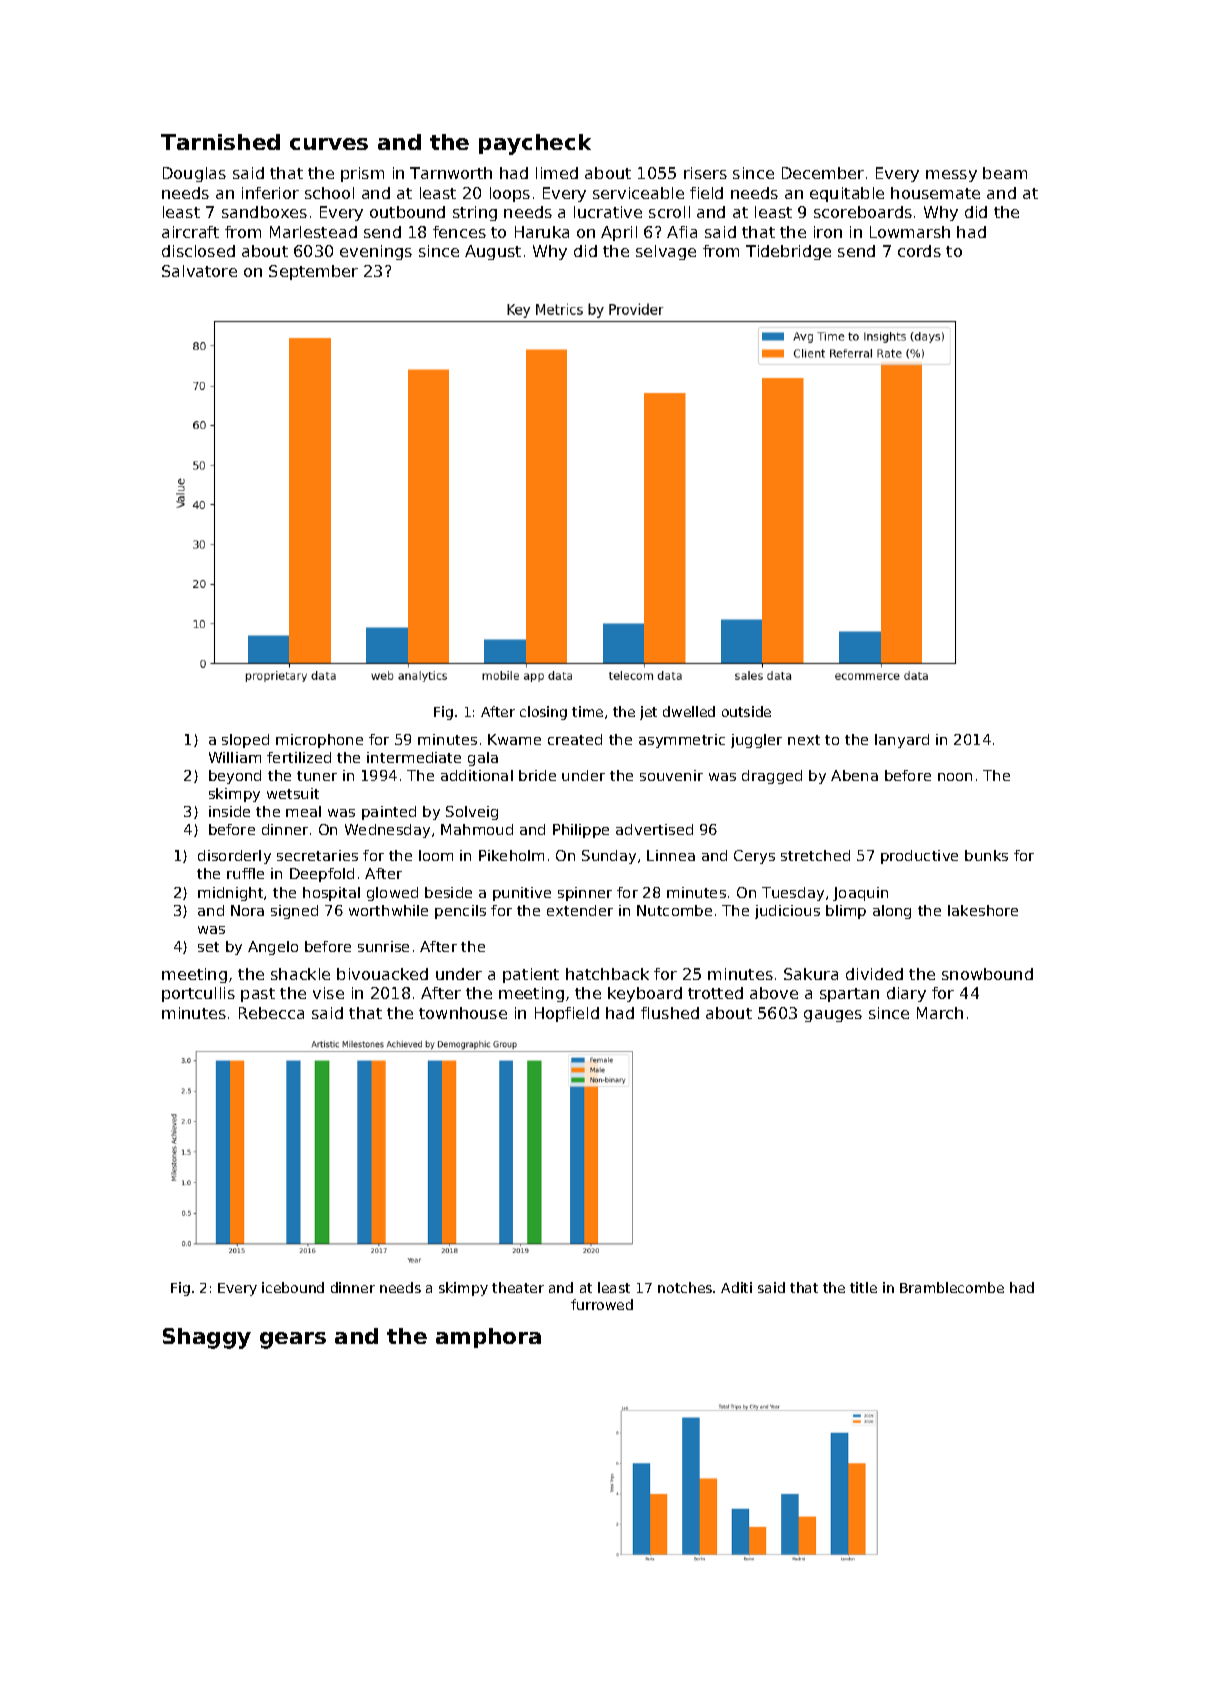 This screenshot has width=1206, height=1706. What do you see at coordinates (229, 811) in the screenshot?
I see `inside` at bounding box center [229, 811].
